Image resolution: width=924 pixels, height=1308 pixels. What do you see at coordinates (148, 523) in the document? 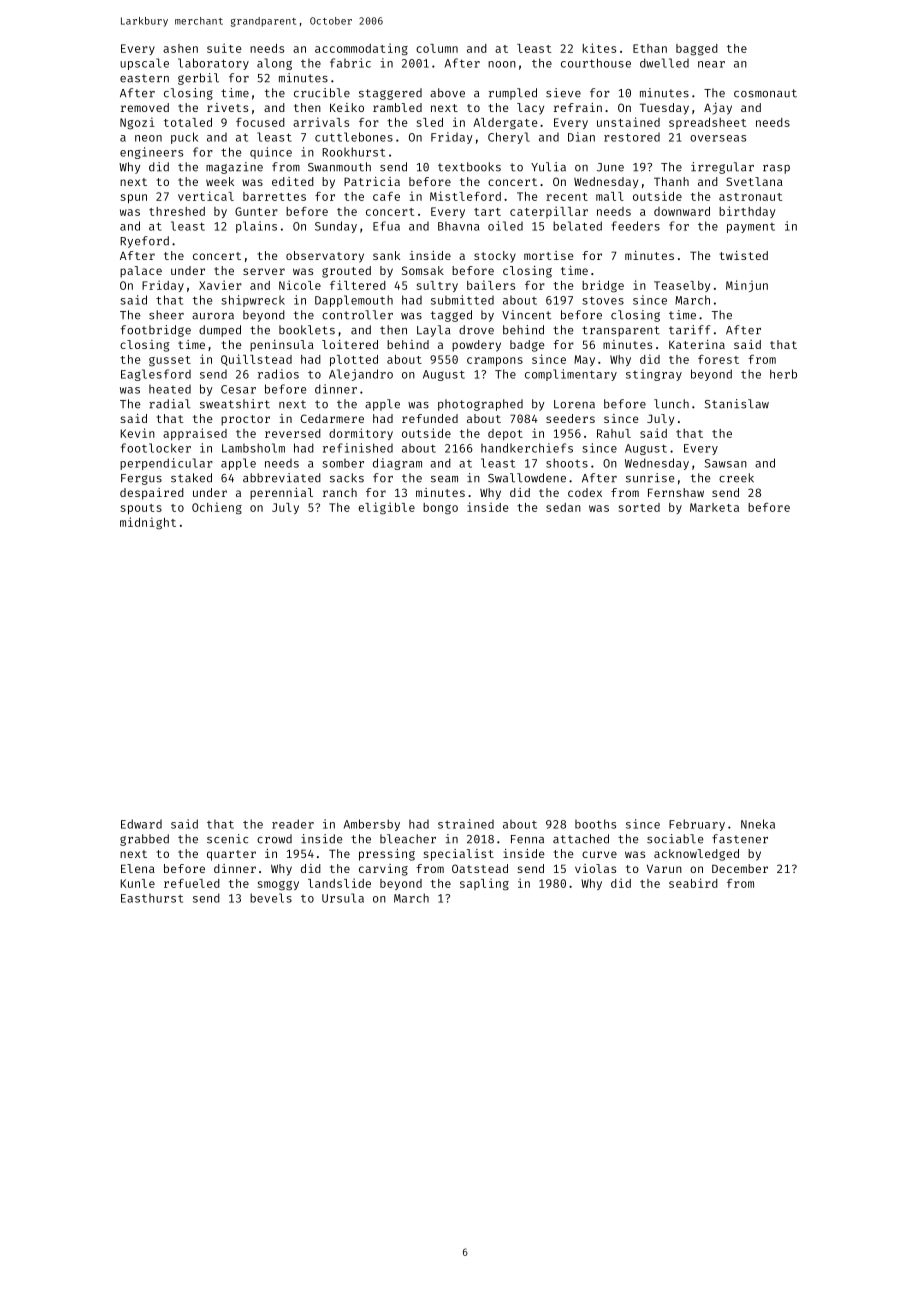
I see `midnight` at bounding box center [148, 523].
